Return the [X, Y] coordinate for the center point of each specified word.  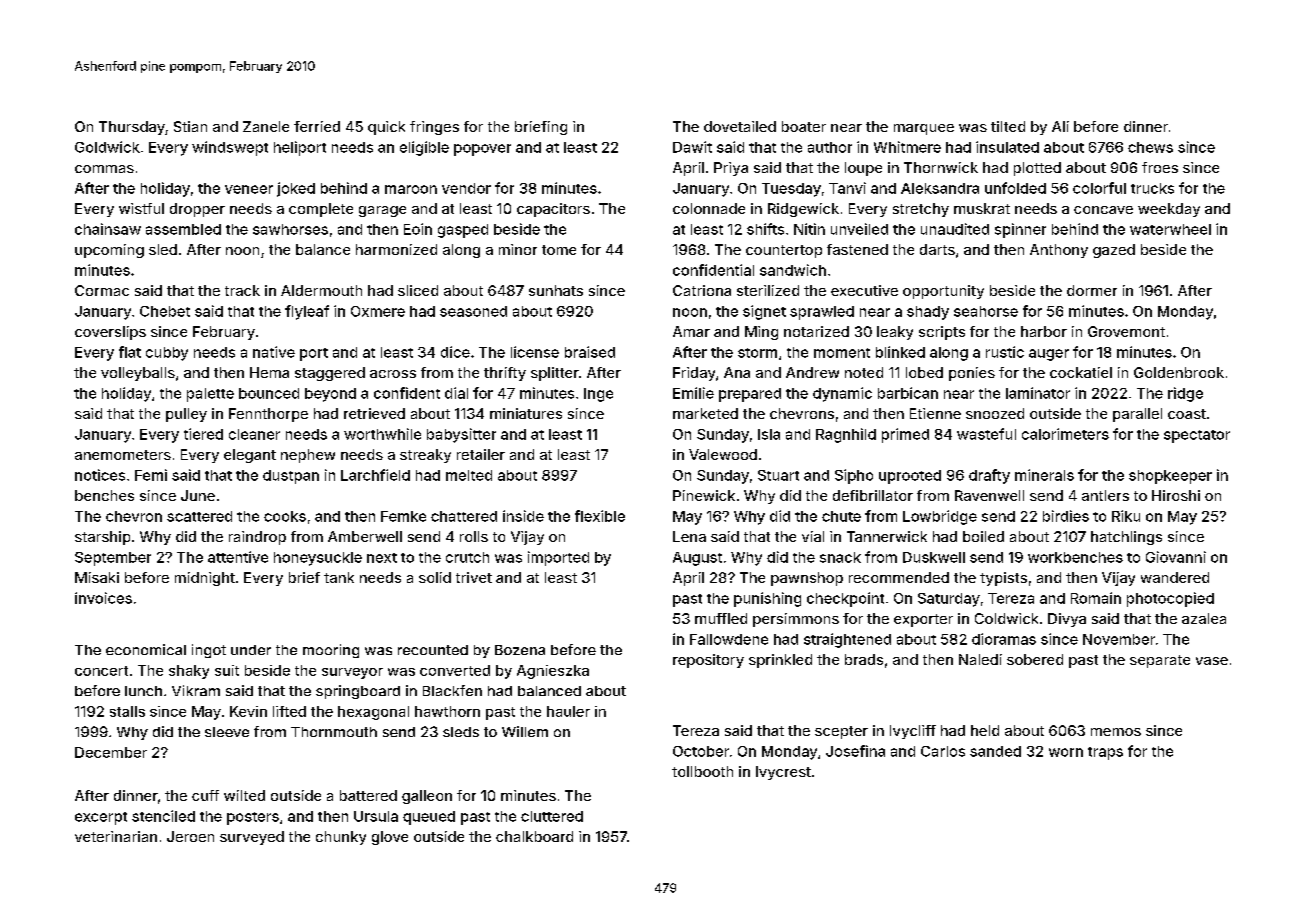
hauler [568, 711]
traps [1105, 753]
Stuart [778, 475]
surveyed [252, 838]
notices [100, 475]
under [251, 650]
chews [1150, 147]
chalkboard [534, 836]
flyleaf [307, 312]
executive [864, 290]
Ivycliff [913, 732]
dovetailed [740, 126]
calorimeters [1065, 434]
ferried [317, 126]
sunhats [556, 290]
